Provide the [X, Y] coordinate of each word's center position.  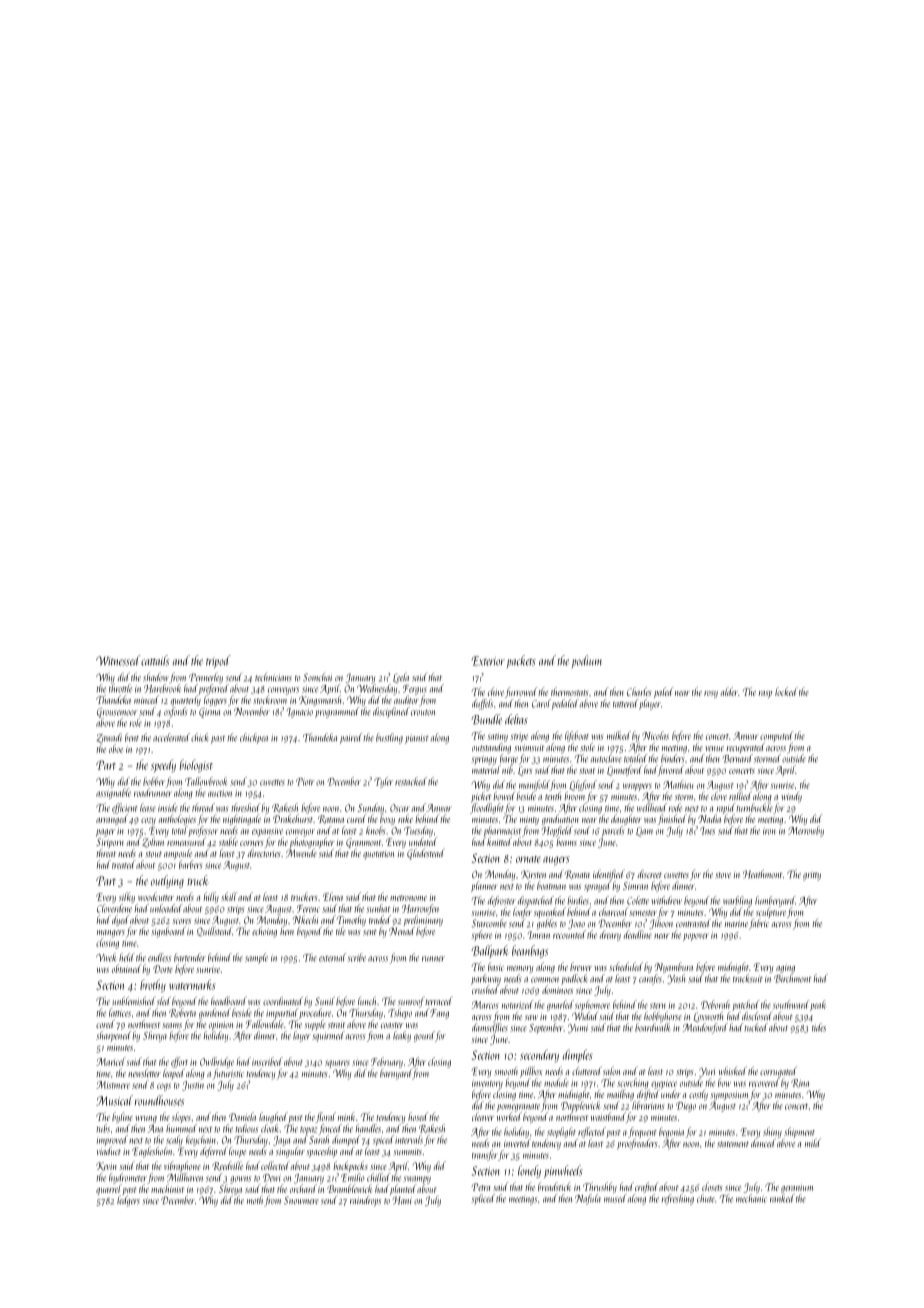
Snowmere [301, 1200]
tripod [218, 661]
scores [182, 921]
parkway [486, 979]
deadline [638, 934]
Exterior [488, 661]
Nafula [588, 1199]
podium [587, 661]
